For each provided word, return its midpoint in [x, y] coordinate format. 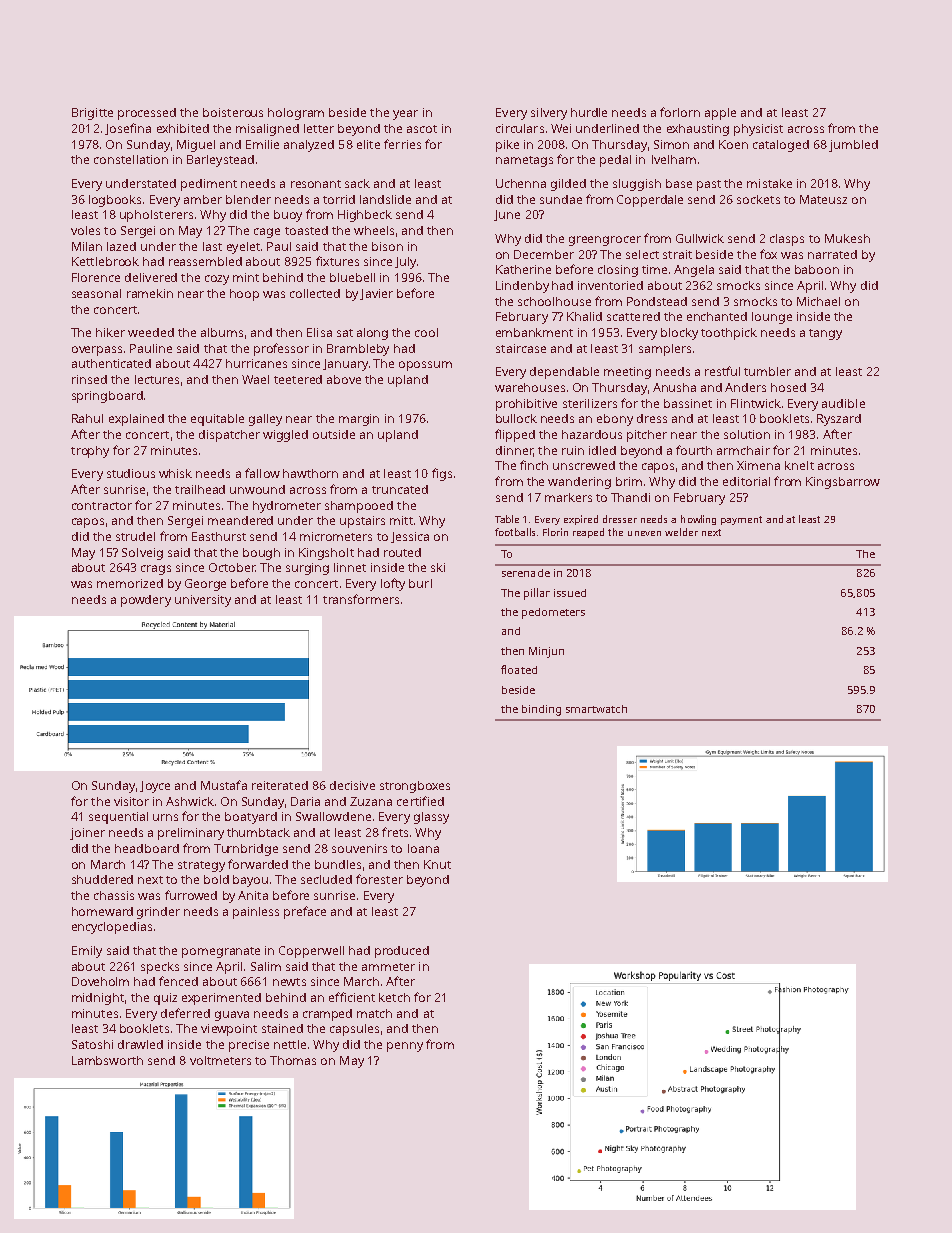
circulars [520, 128]
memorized [130, 583]
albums [222, 332]
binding [541, 710]
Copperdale [650, 201]
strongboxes [415, 787]
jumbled [853, 146]
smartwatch [596, 709]
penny [405, 1047]
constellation [131, 159]
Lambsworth [107, 1060]
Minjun [546, 652]
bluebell [352, 277]
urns [165, 817]
